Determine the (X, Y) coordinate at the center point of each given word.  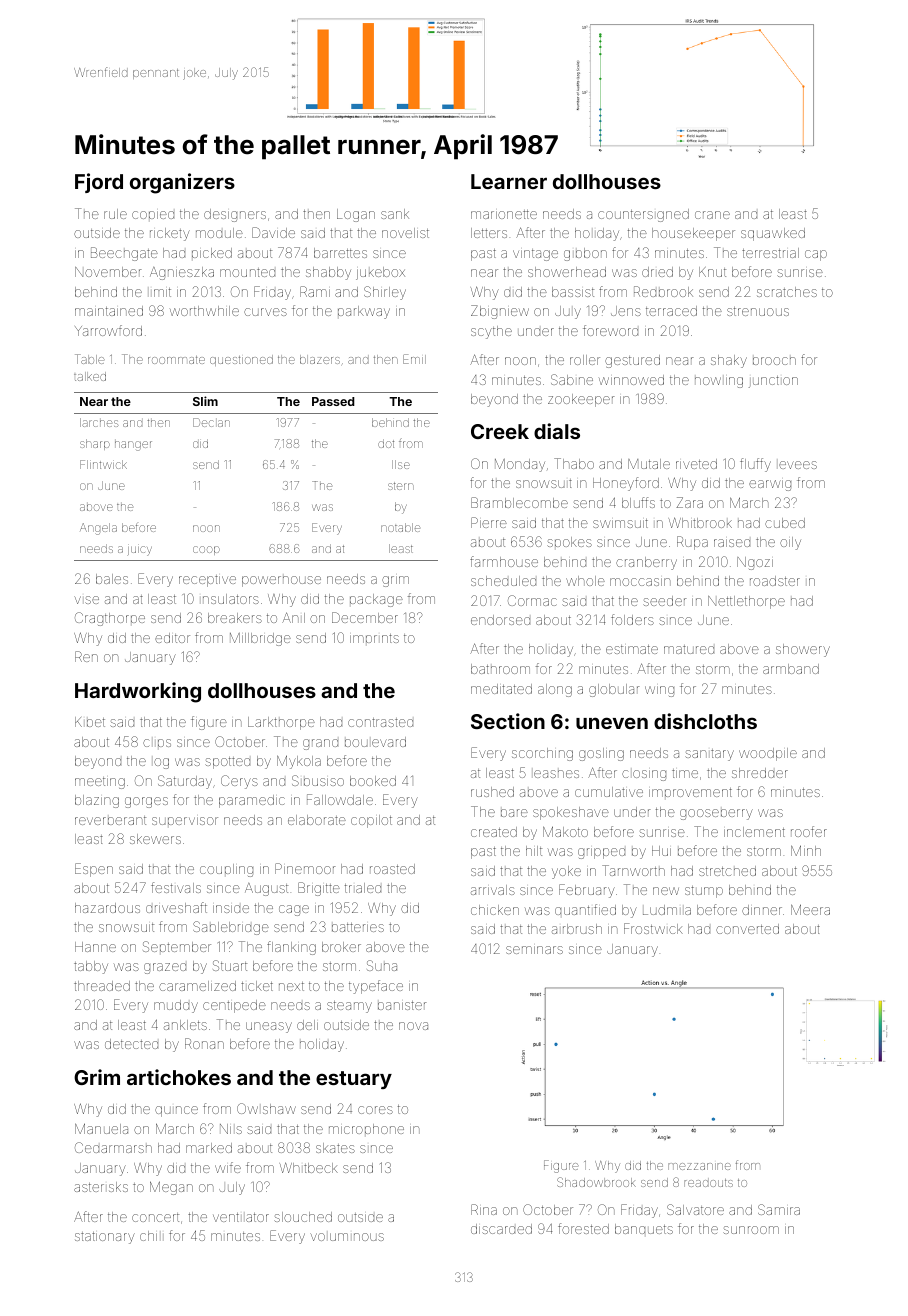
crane (712, 215)
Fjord (99, 183)
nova (413, 1026)
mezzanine (699, 1166)
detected (131, 1044)
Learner (509, 181)
